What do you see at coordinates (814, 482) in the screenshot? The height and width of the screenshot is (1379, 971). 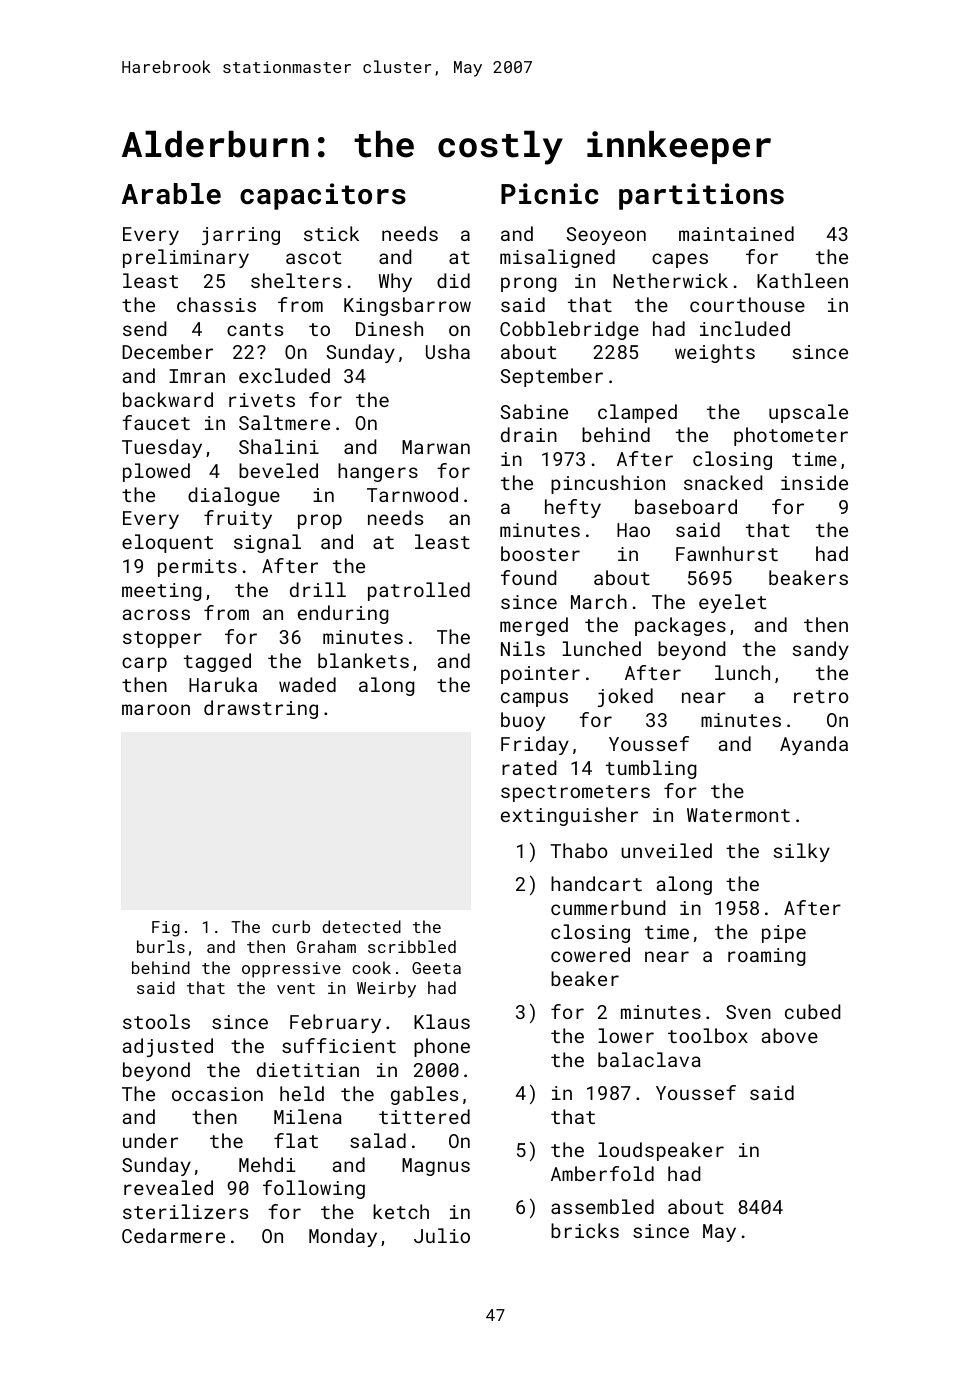 I see `inside` at bounding box center [814, 482].
